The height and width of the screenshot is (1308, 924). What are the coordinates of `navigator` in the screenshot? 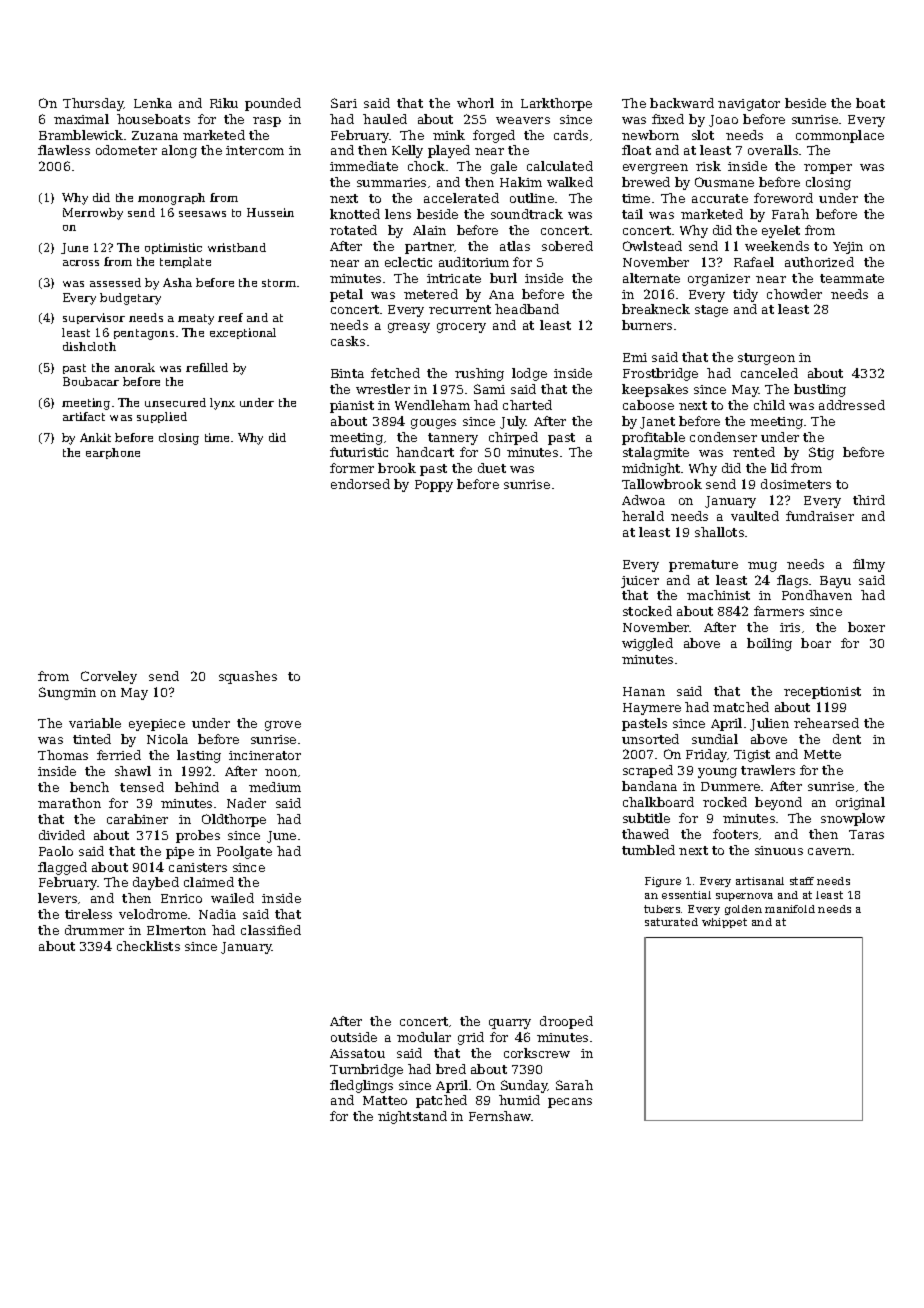 It's located at (749, 105).
